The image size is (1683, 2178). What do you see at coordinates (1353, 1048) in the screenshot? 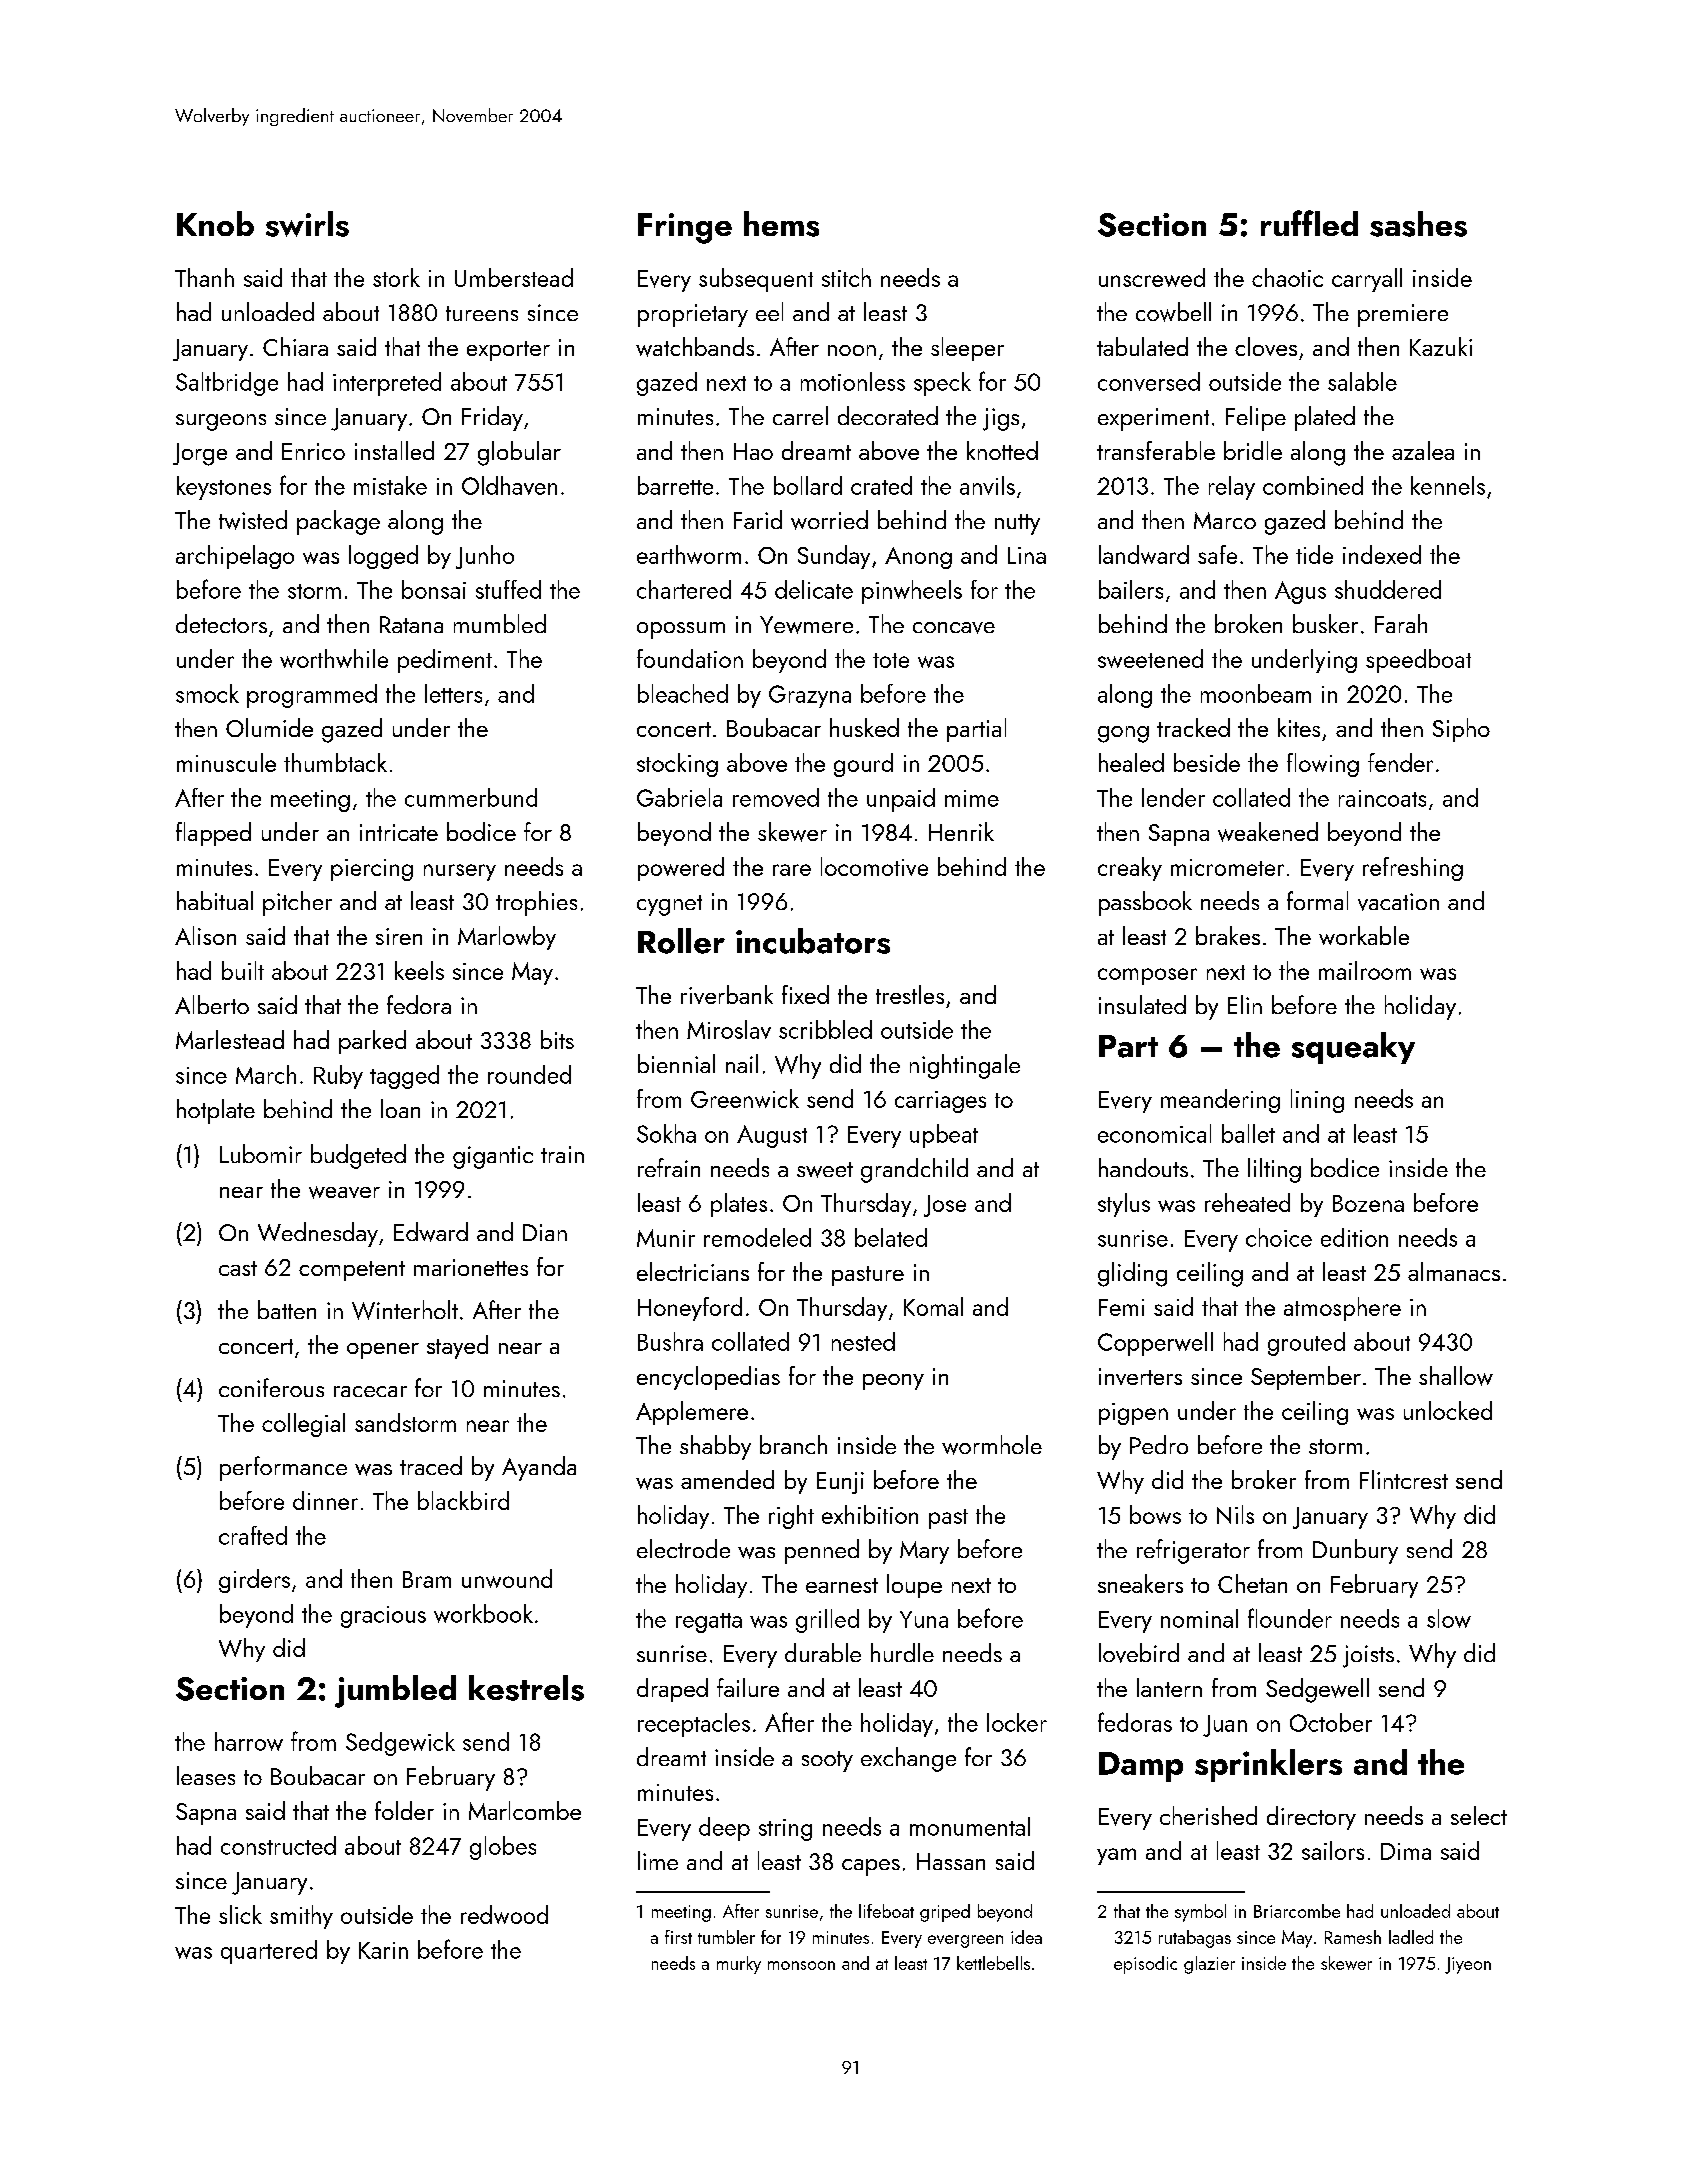
I see `squeaky` at bounding box center [1353, 1048].
